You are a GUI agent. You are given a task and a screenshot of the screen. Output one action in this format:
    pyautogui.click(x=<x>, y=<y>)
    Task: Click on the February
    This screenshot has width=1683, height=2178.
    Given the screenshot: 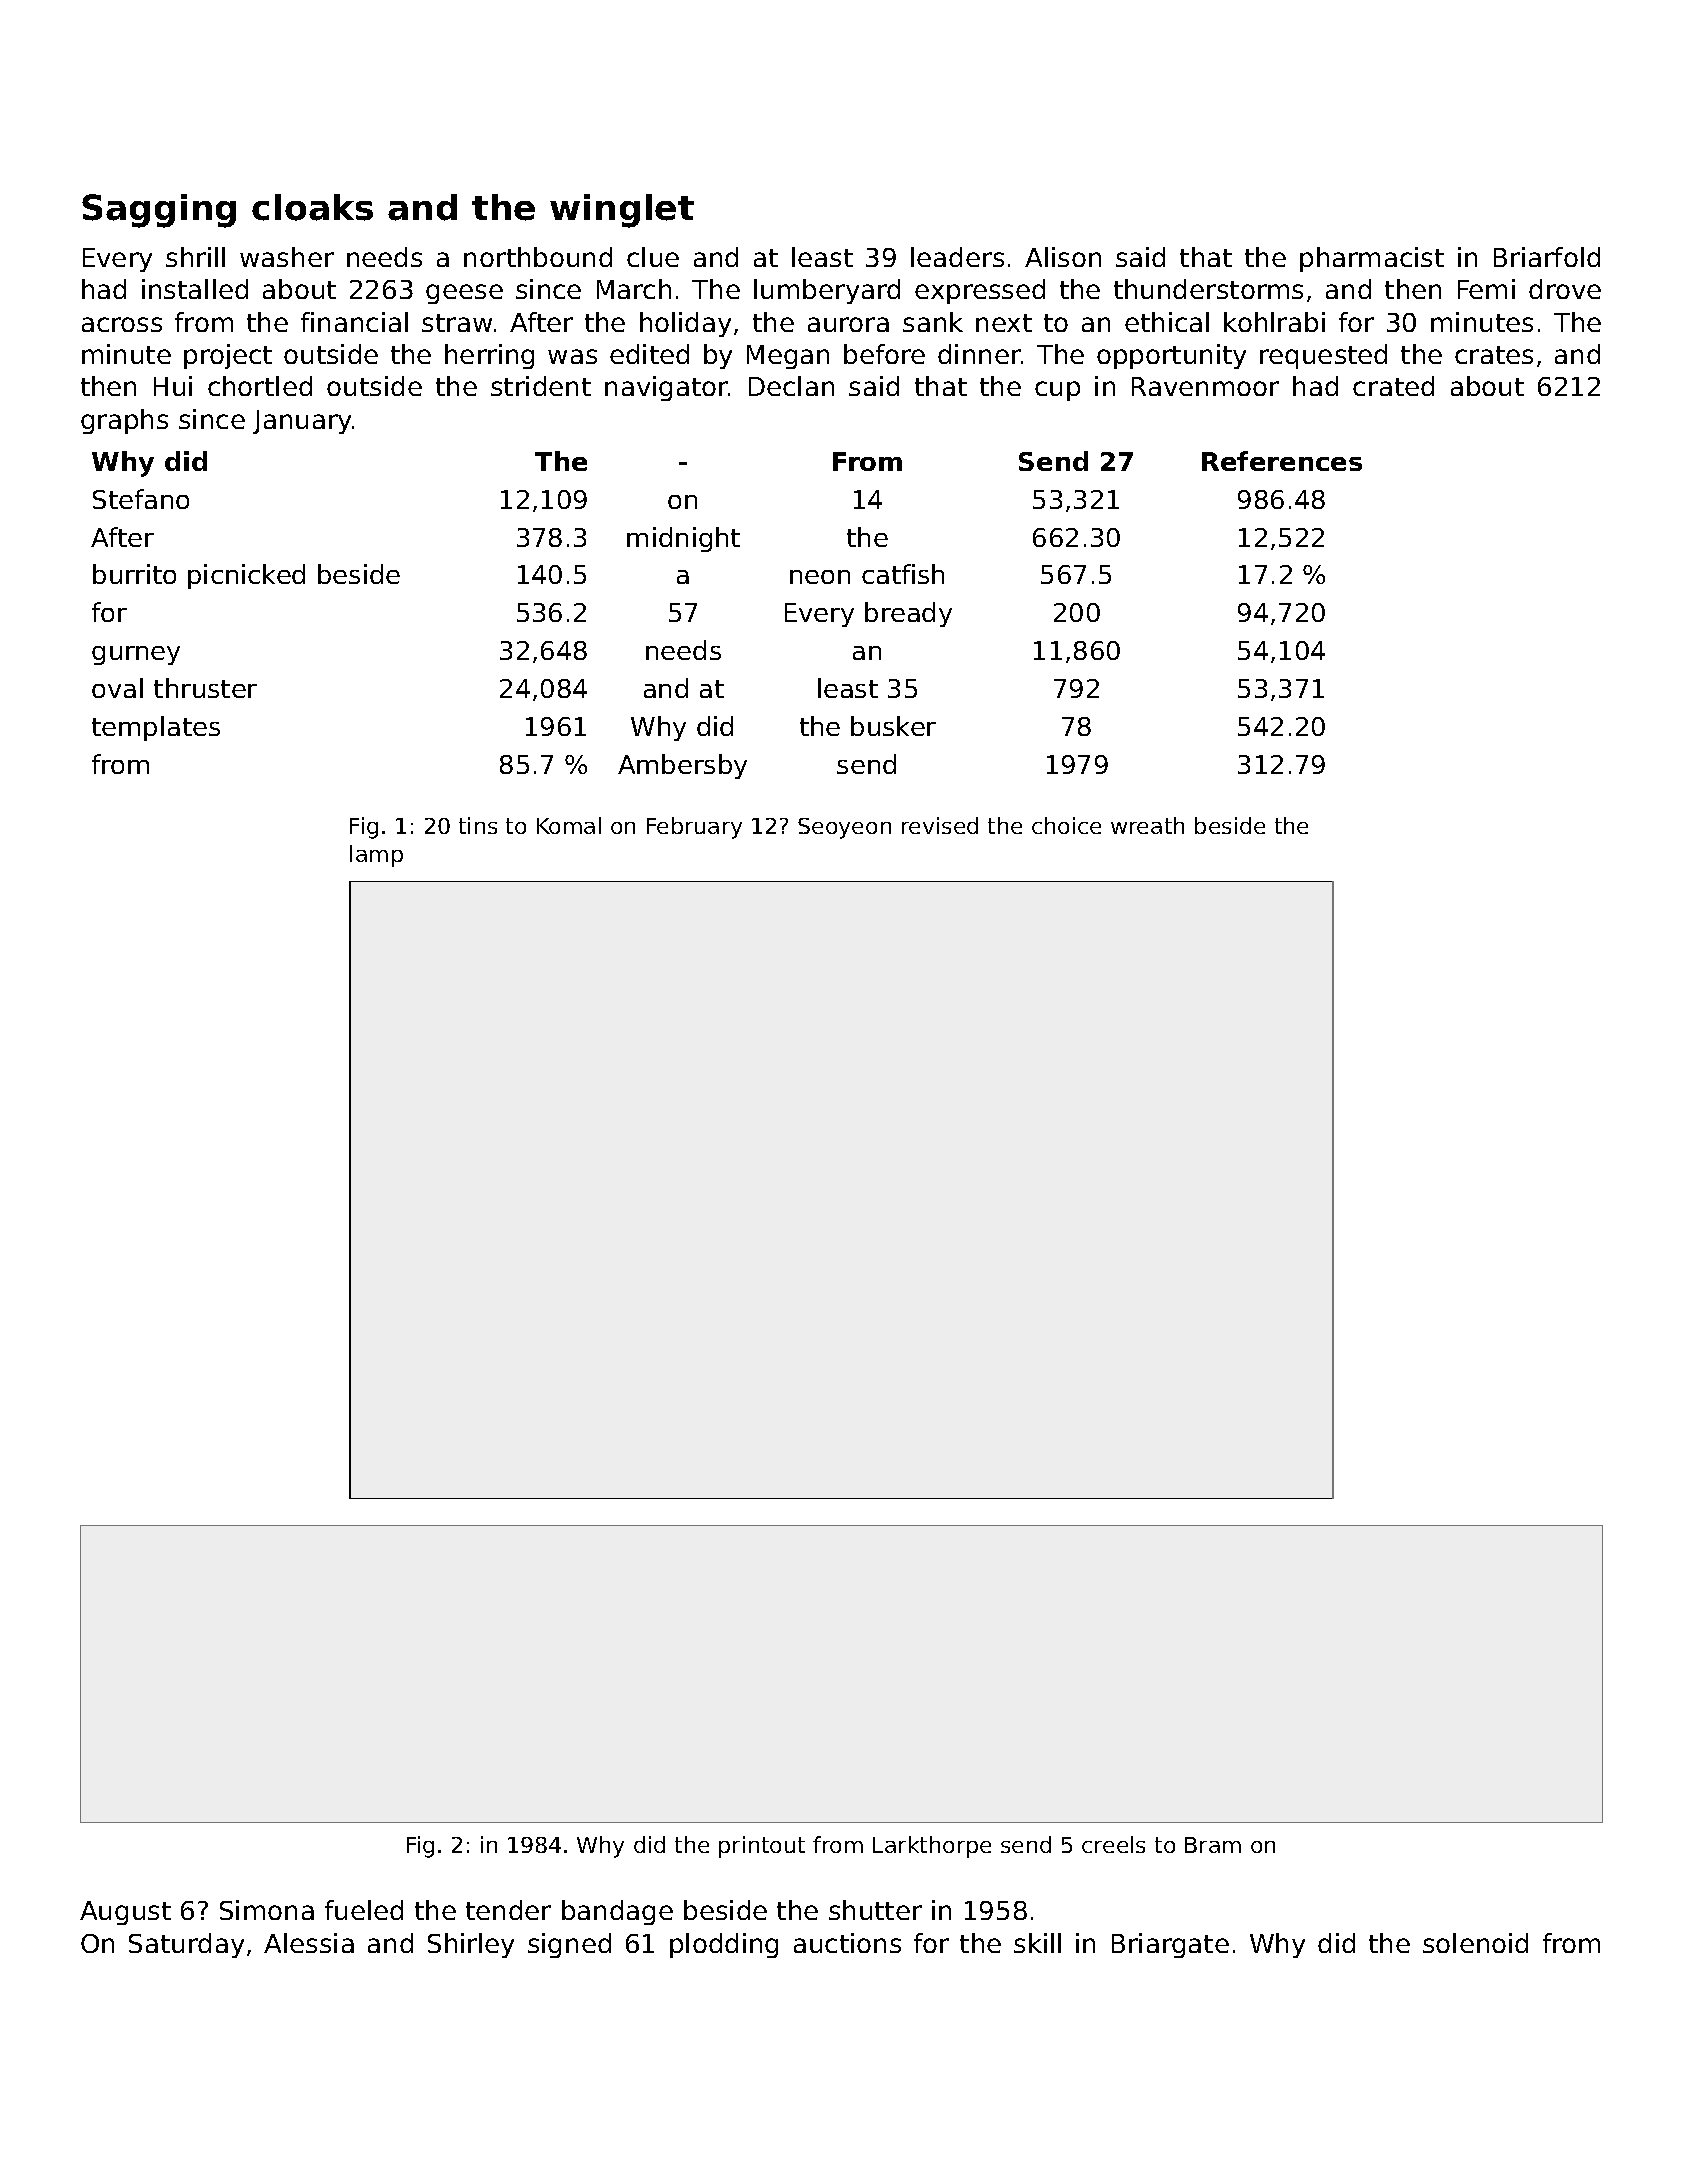 What is the action you would take?
    pyautogui.click(x=694, y=828)
